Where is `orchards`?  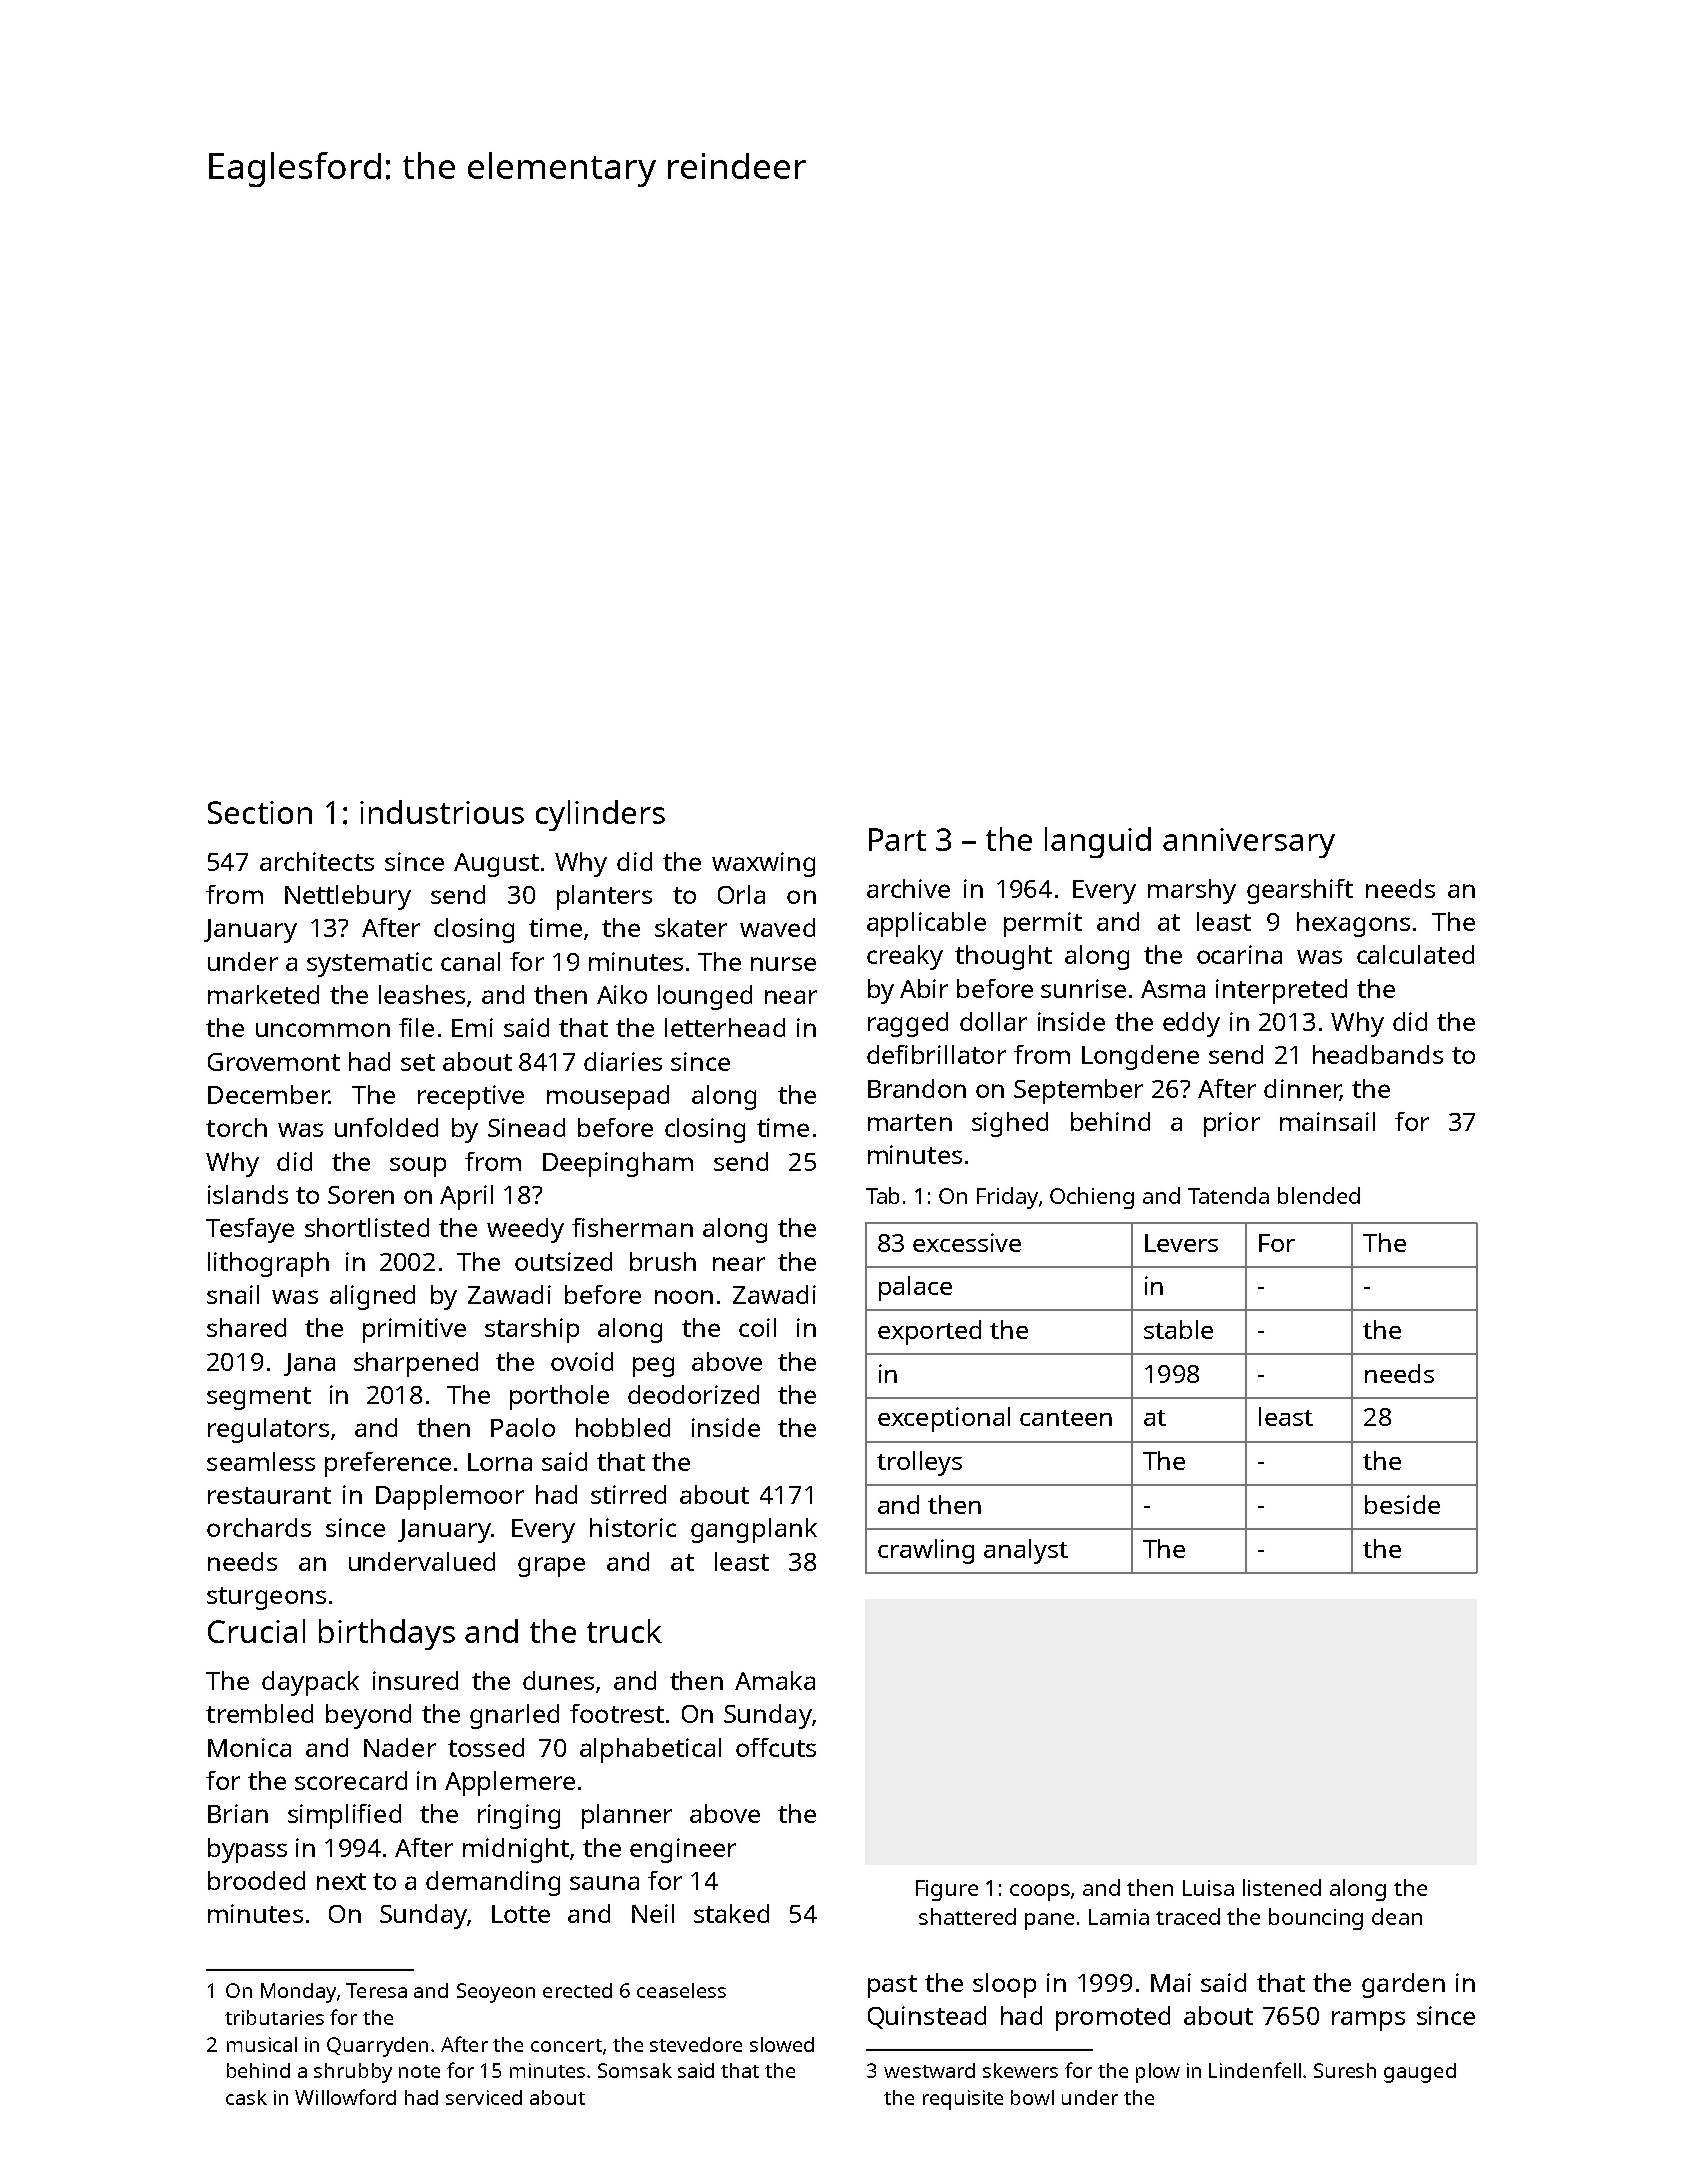 orchards is located at coordinates (259, 1527).
